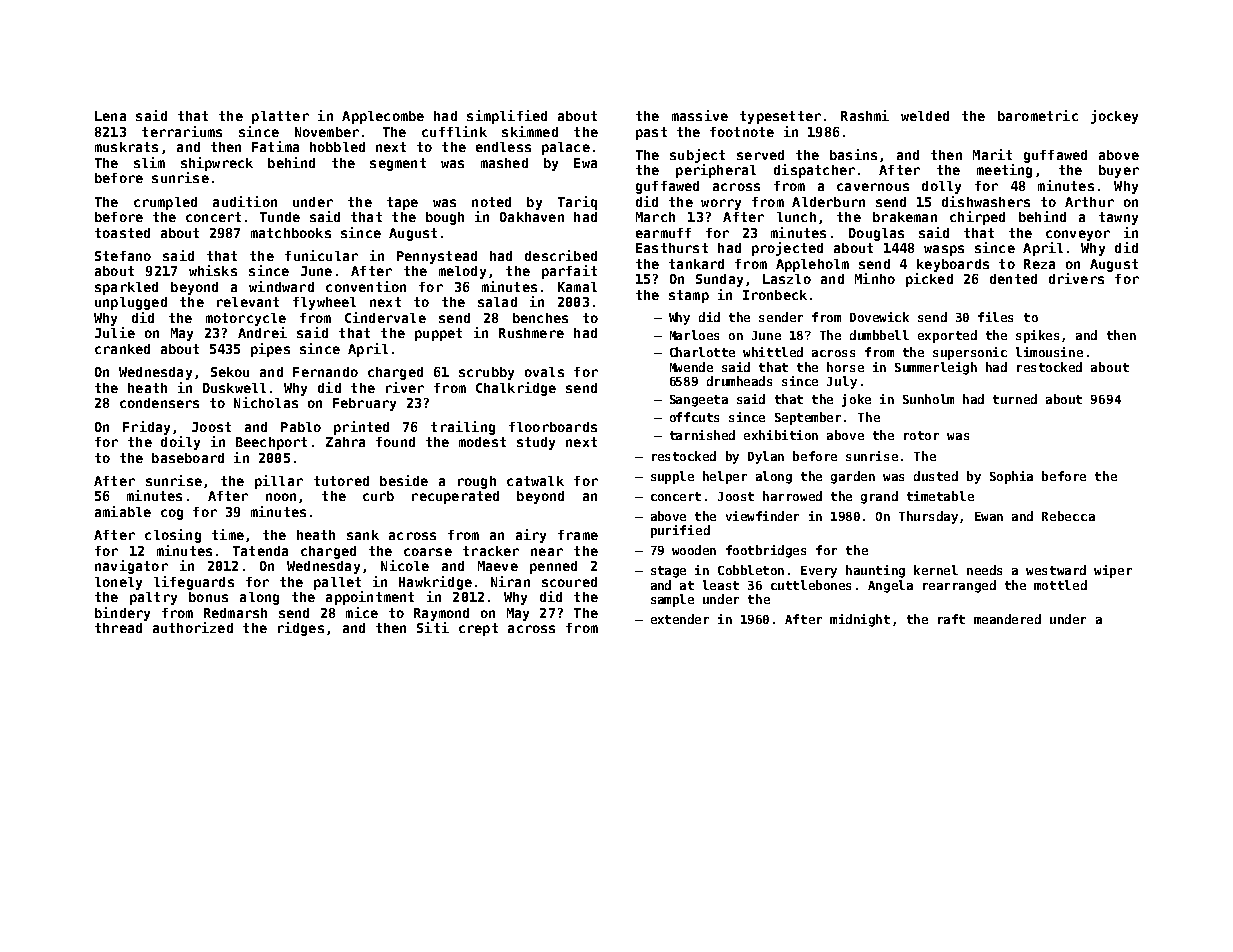  Describe the element at coordinates (860, 620) in the screenshot. I see `midnight` at that location.
